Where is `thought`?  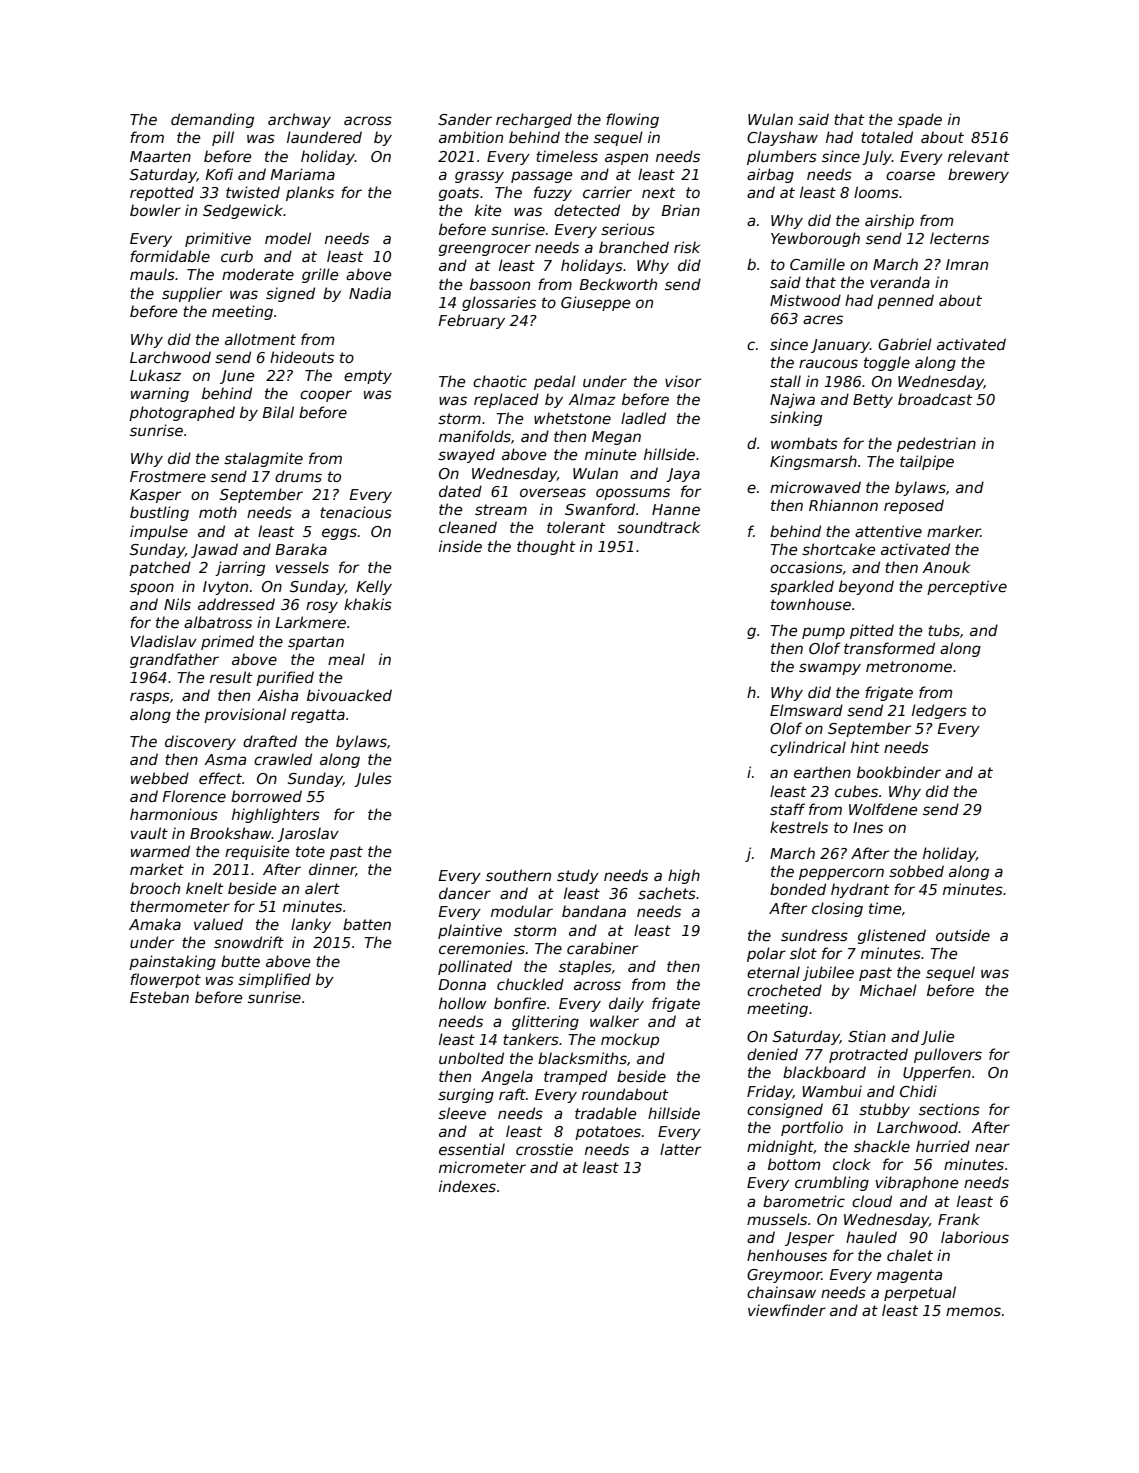
thought is located at coordinates (546, 547).
